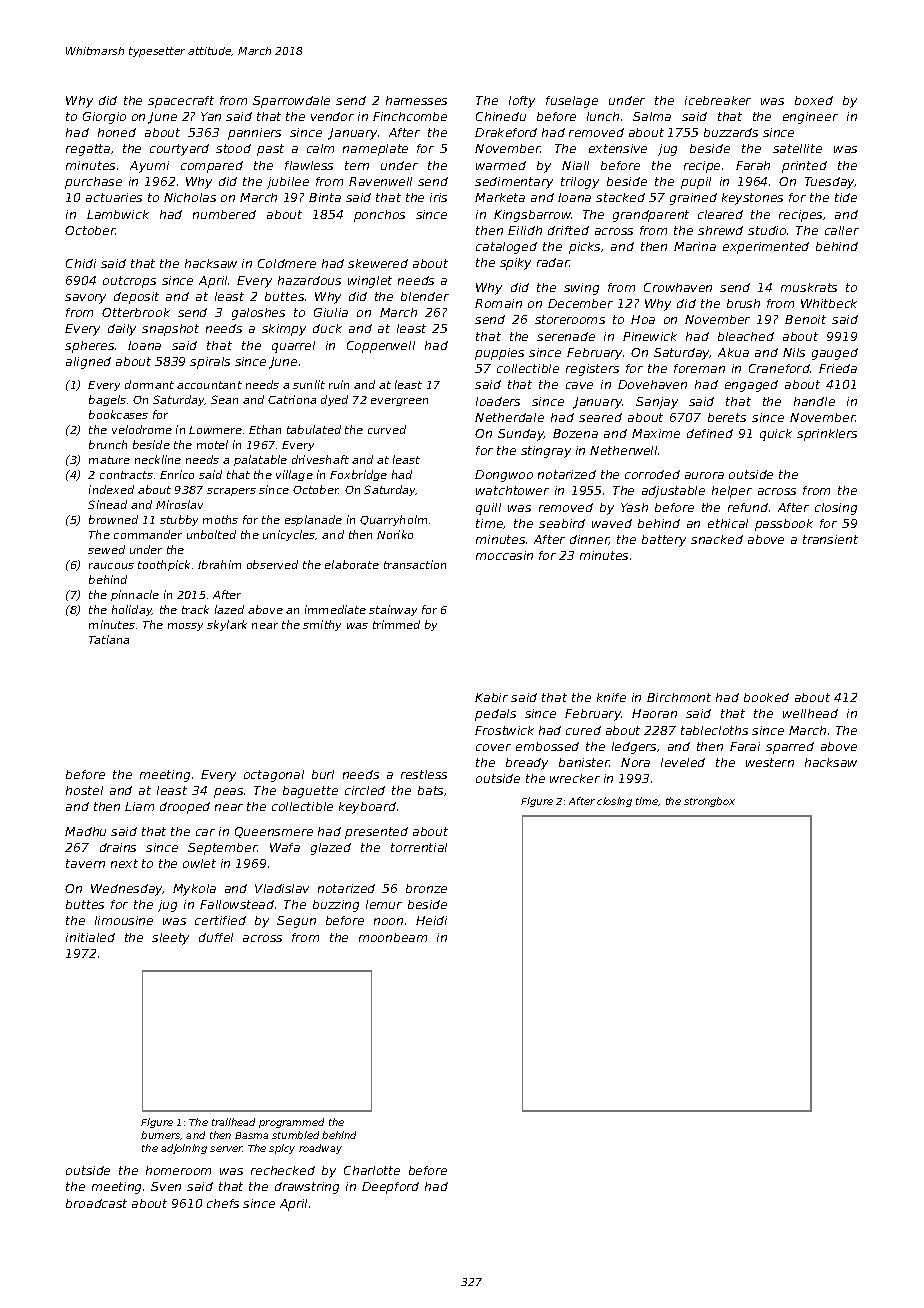 This document has height=1308, width=924. Describe the element at coordinates (704, 475) in the document. I see `aurora` at that location.
